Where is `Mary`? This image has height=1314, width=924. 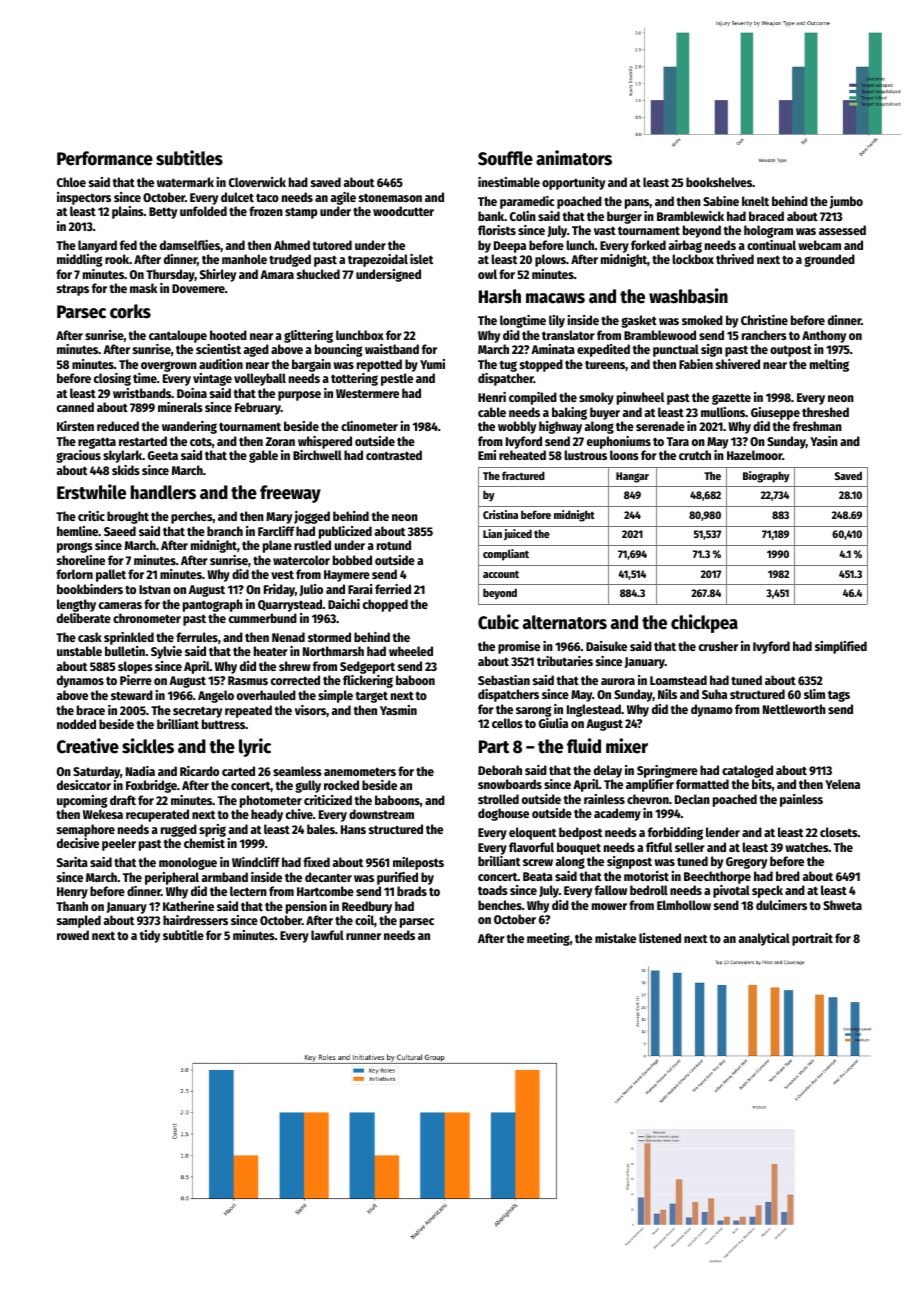
Mary is located at coordinates (279, 518).
